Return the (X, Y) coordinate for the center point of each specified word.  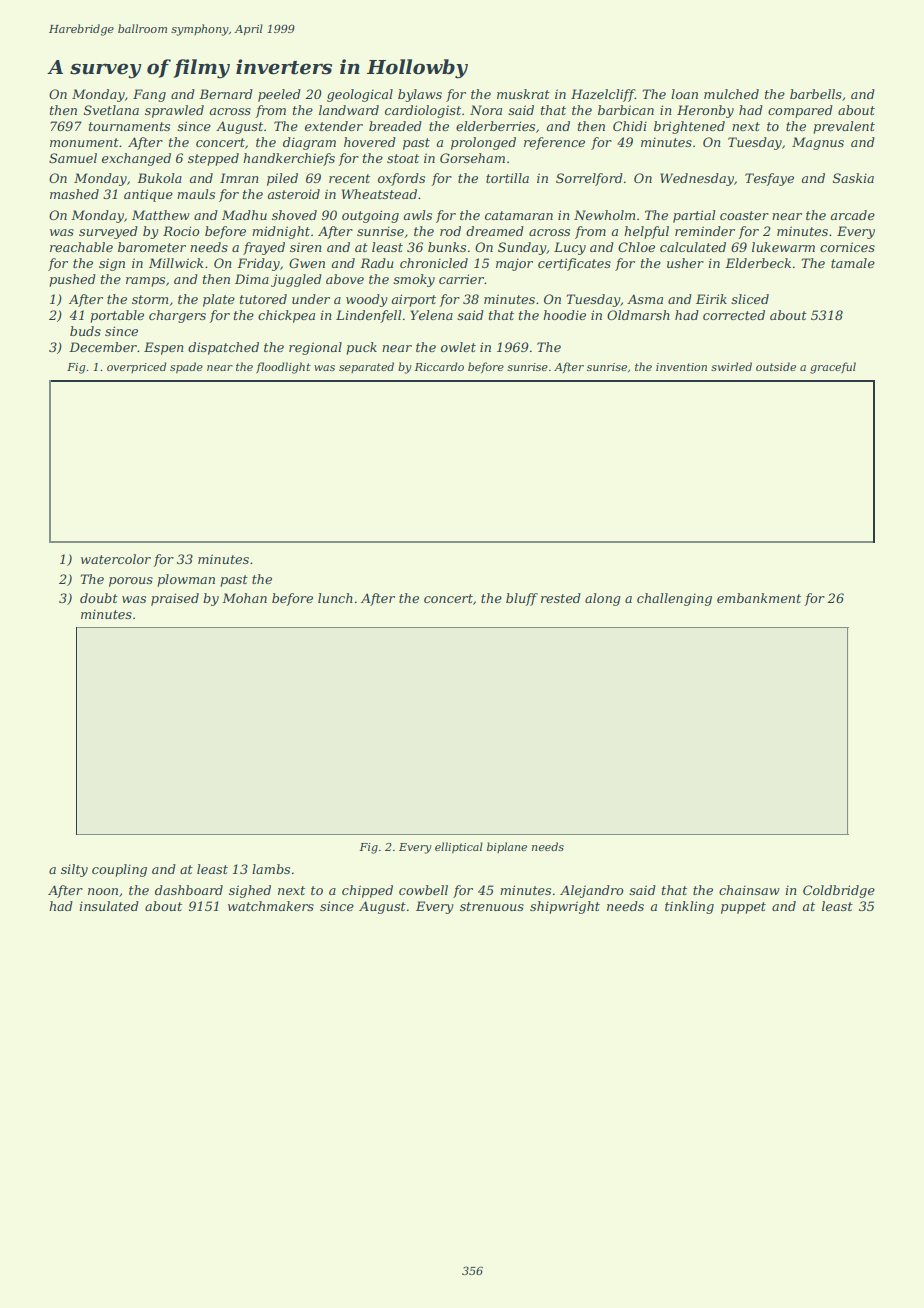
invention (681, 367)
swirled (731, 366)
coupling (119, 870)
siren (306, 247)
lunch (335, 598)
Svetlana (111, 110)
